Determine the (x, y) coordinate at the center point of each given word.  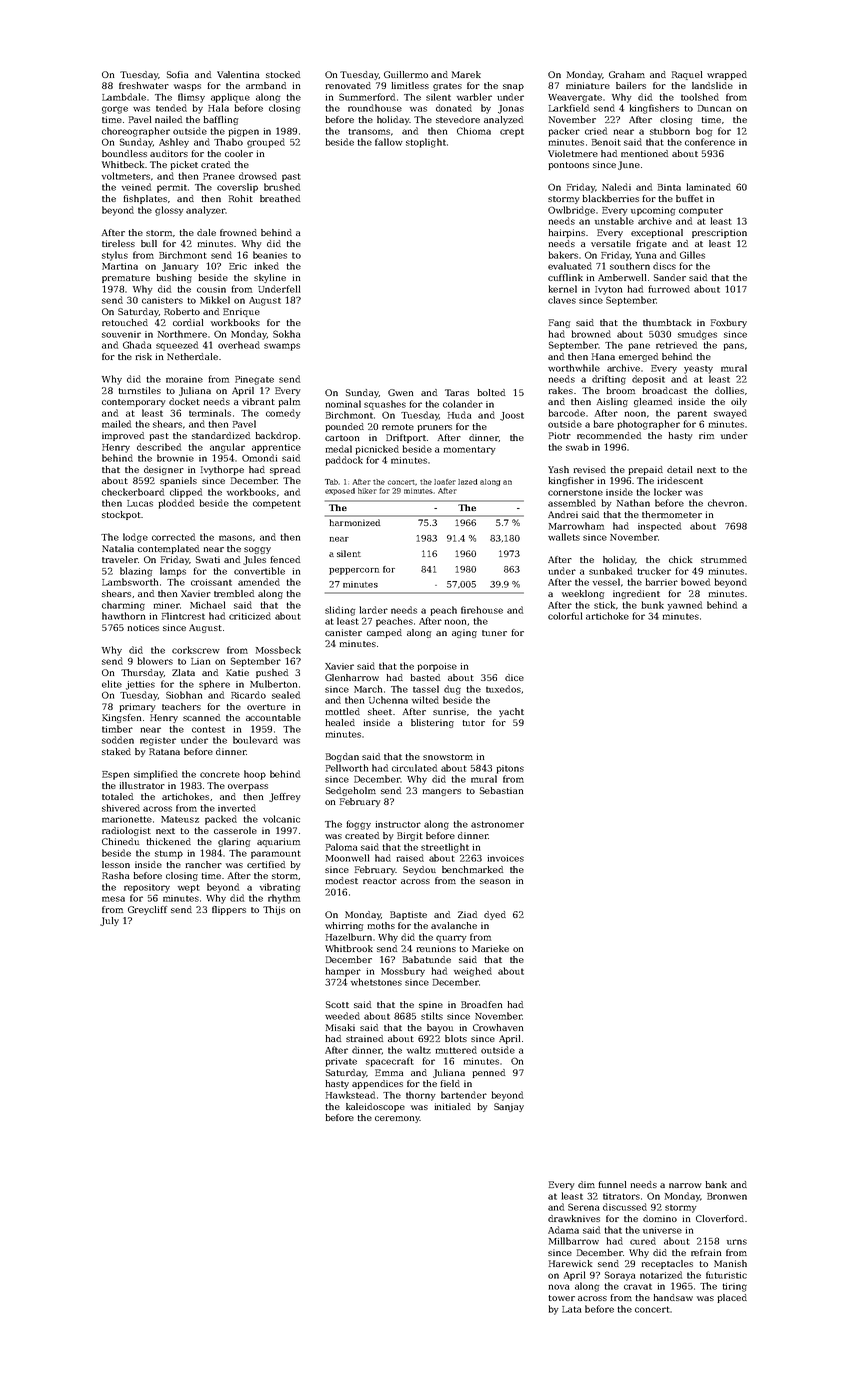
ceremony (397, 1119)
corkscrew (196, 650)
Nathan (633, 503)
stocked (283, 74)
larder (374, 610)
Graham (627, 74)
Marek (466, 74)
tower (561, 1298)
